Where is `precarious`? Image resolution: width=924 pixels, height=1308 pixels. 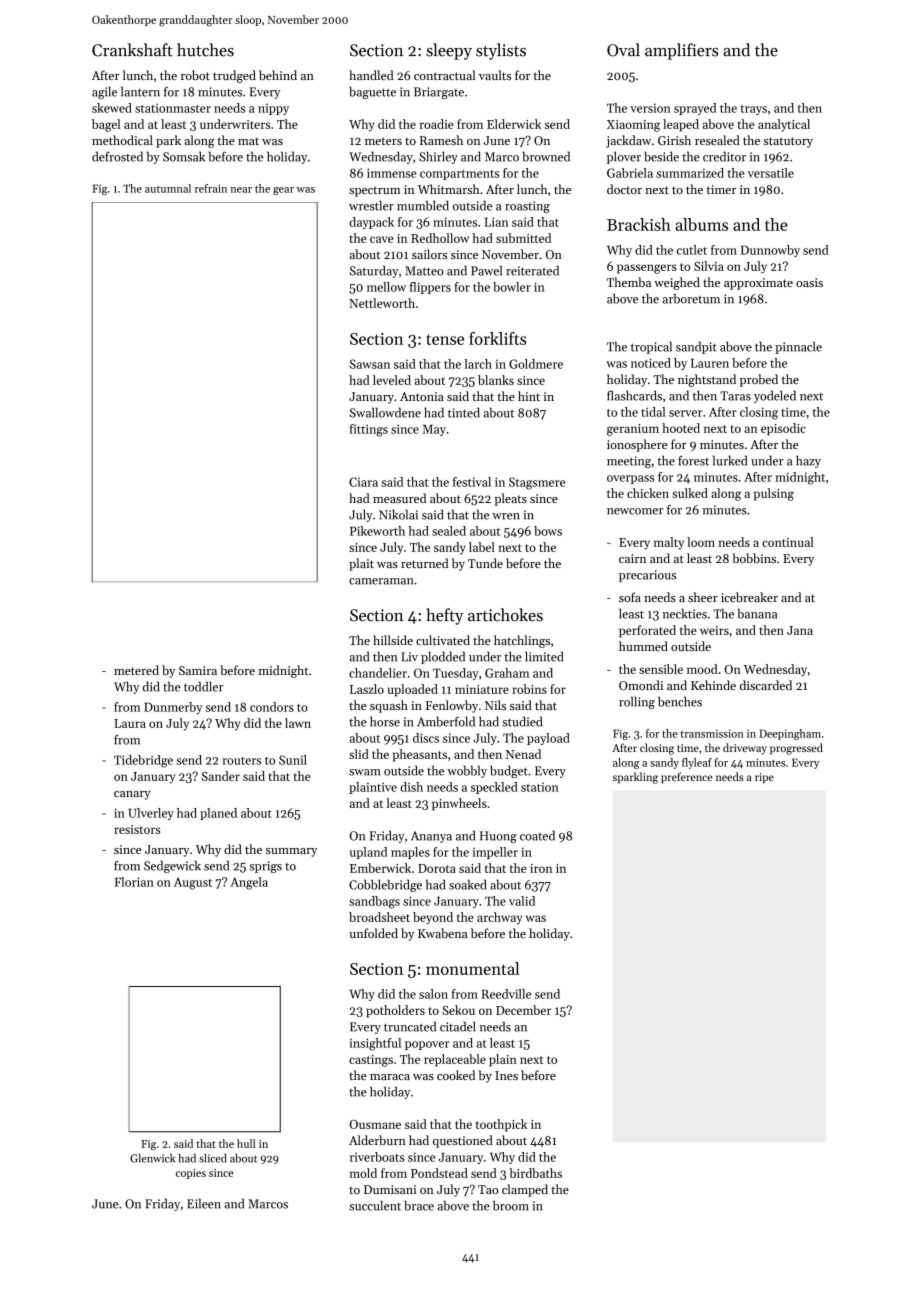
precarious is located at coordinates (647, 576).
